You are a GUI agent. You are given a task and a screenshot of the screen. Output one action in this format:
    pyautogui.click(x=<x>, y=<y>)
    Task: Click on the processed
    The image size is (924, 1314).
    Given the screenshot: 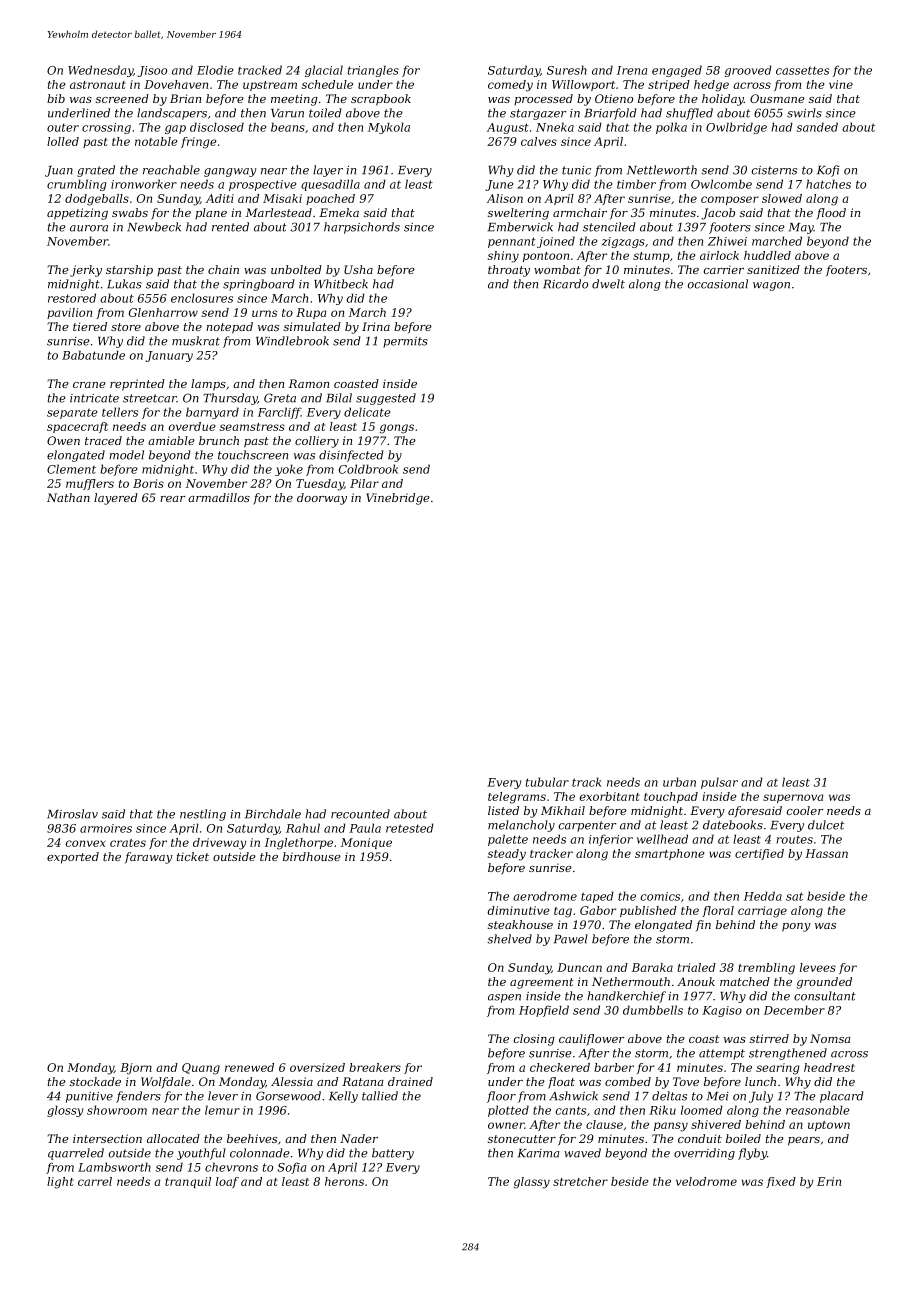 What is the action you would take?
    pyautogui.click(x=543, y=99)
